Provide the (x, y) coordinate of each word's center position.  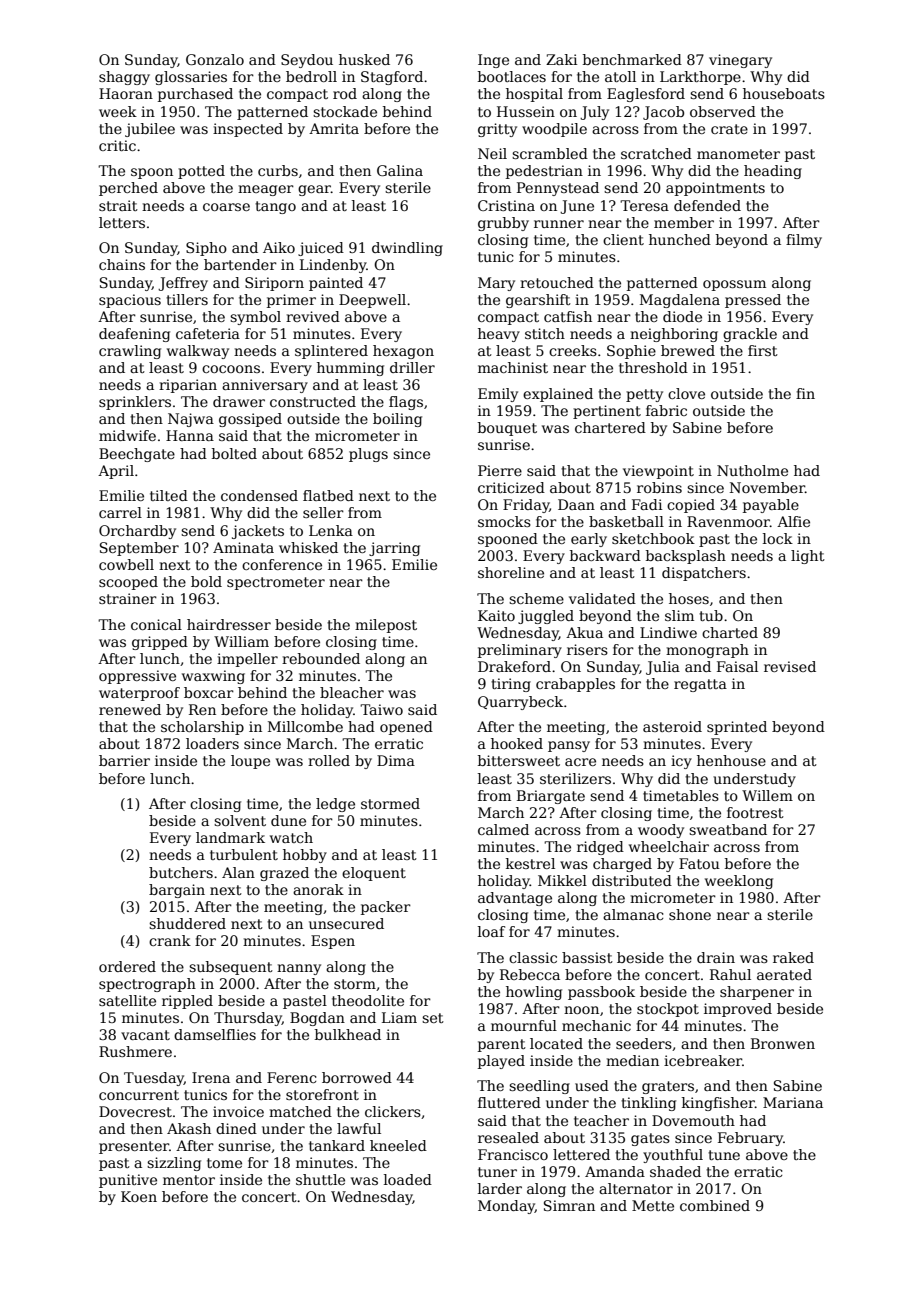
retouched (557, 282)
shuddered (187, 923)
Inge (493, 61)
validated (602, 598)
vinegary (740, 61)
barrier (124, 760)
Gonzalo (215, 59)
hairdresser (229, 624)
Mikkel (562, 880)
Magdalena (680, 301)
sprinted (737, 728)
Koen (139, 1196)
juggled (546, 617)
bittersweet (519, 760)
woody (661, 831)
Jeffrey (183, 284)
